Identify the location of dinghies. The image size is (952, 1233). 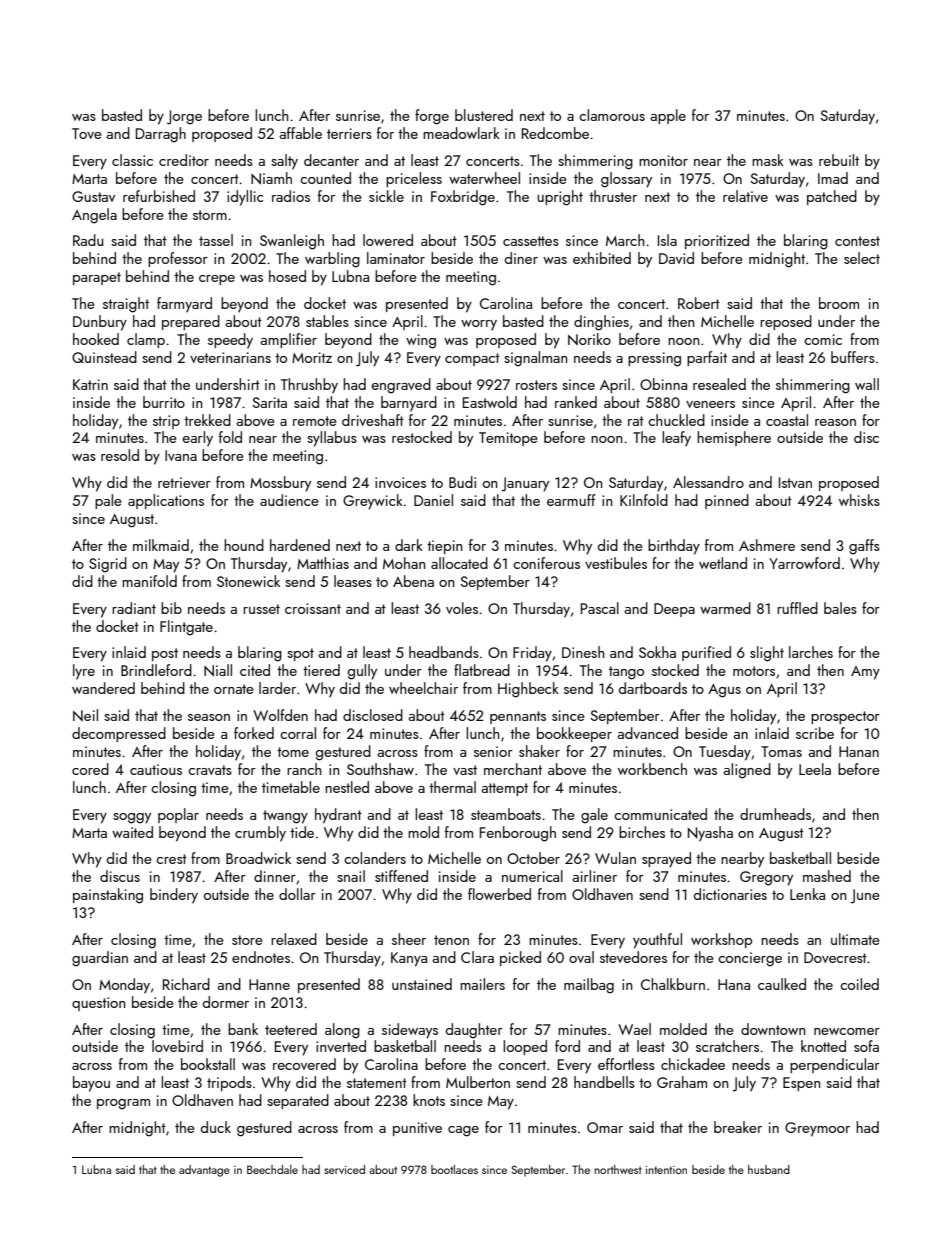
(601, 323).
